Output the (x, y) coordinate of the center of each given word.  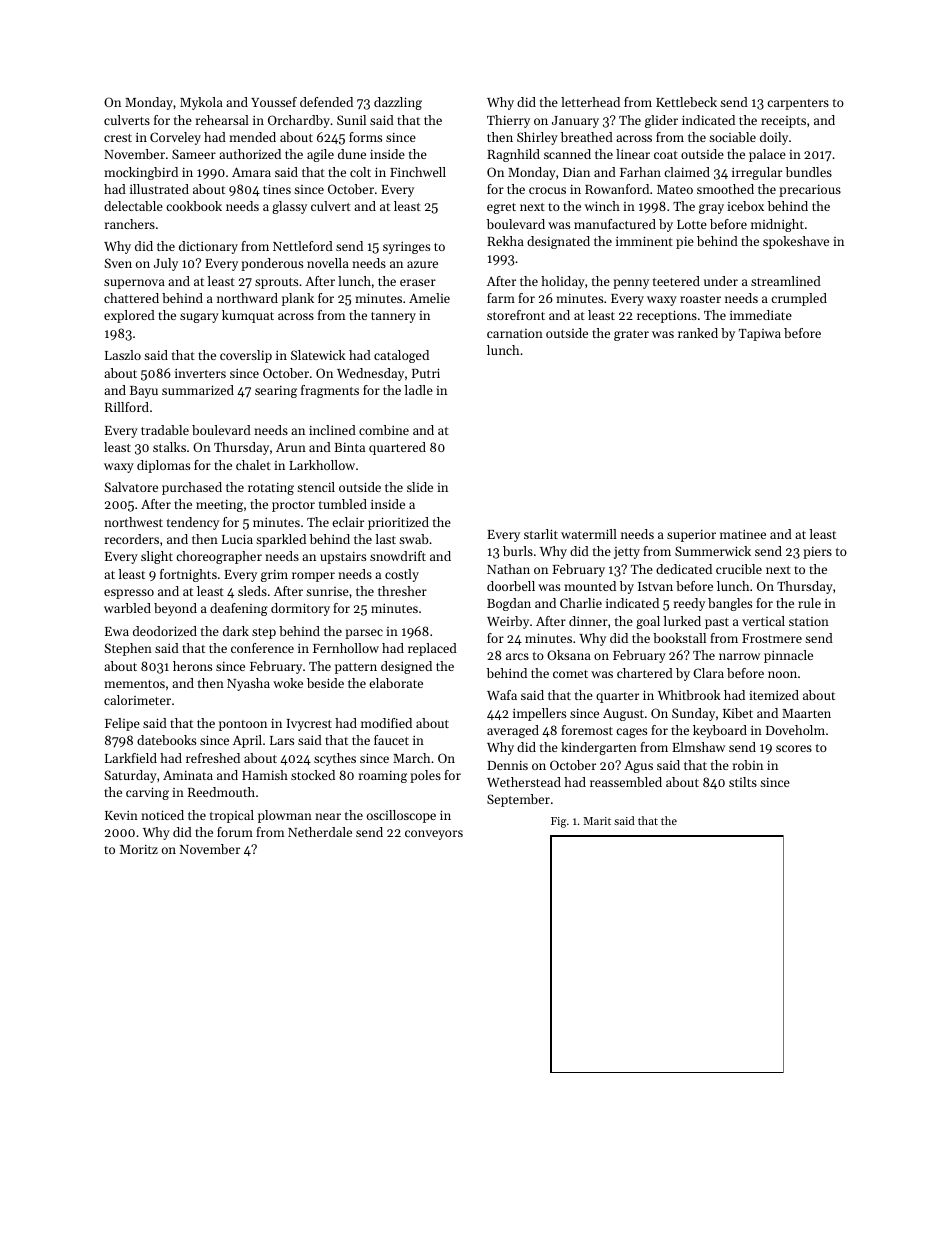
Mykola (201, 103)
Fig (558, 822)
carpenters (798, 104)
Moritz (139, 849)
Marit (597, 821)
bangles (730, 604)
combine (384, 430)
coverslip (246, 356)
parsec (364, 634)
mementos (134, 684)
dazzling (398, 103)
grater (631, 335)
